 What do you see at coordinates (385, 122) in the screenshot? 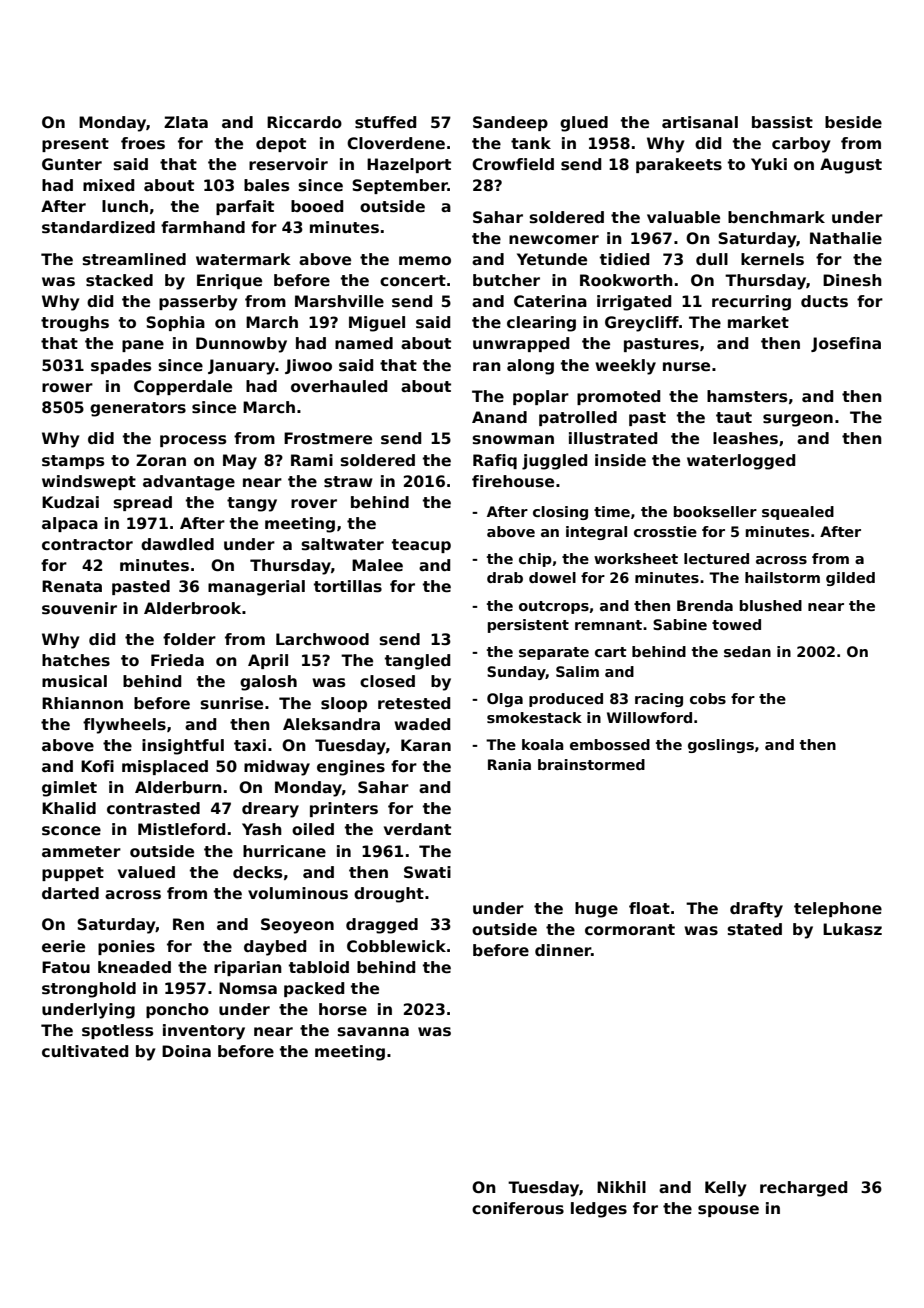
I see `stuffed` at bounding box center [385, 122].
